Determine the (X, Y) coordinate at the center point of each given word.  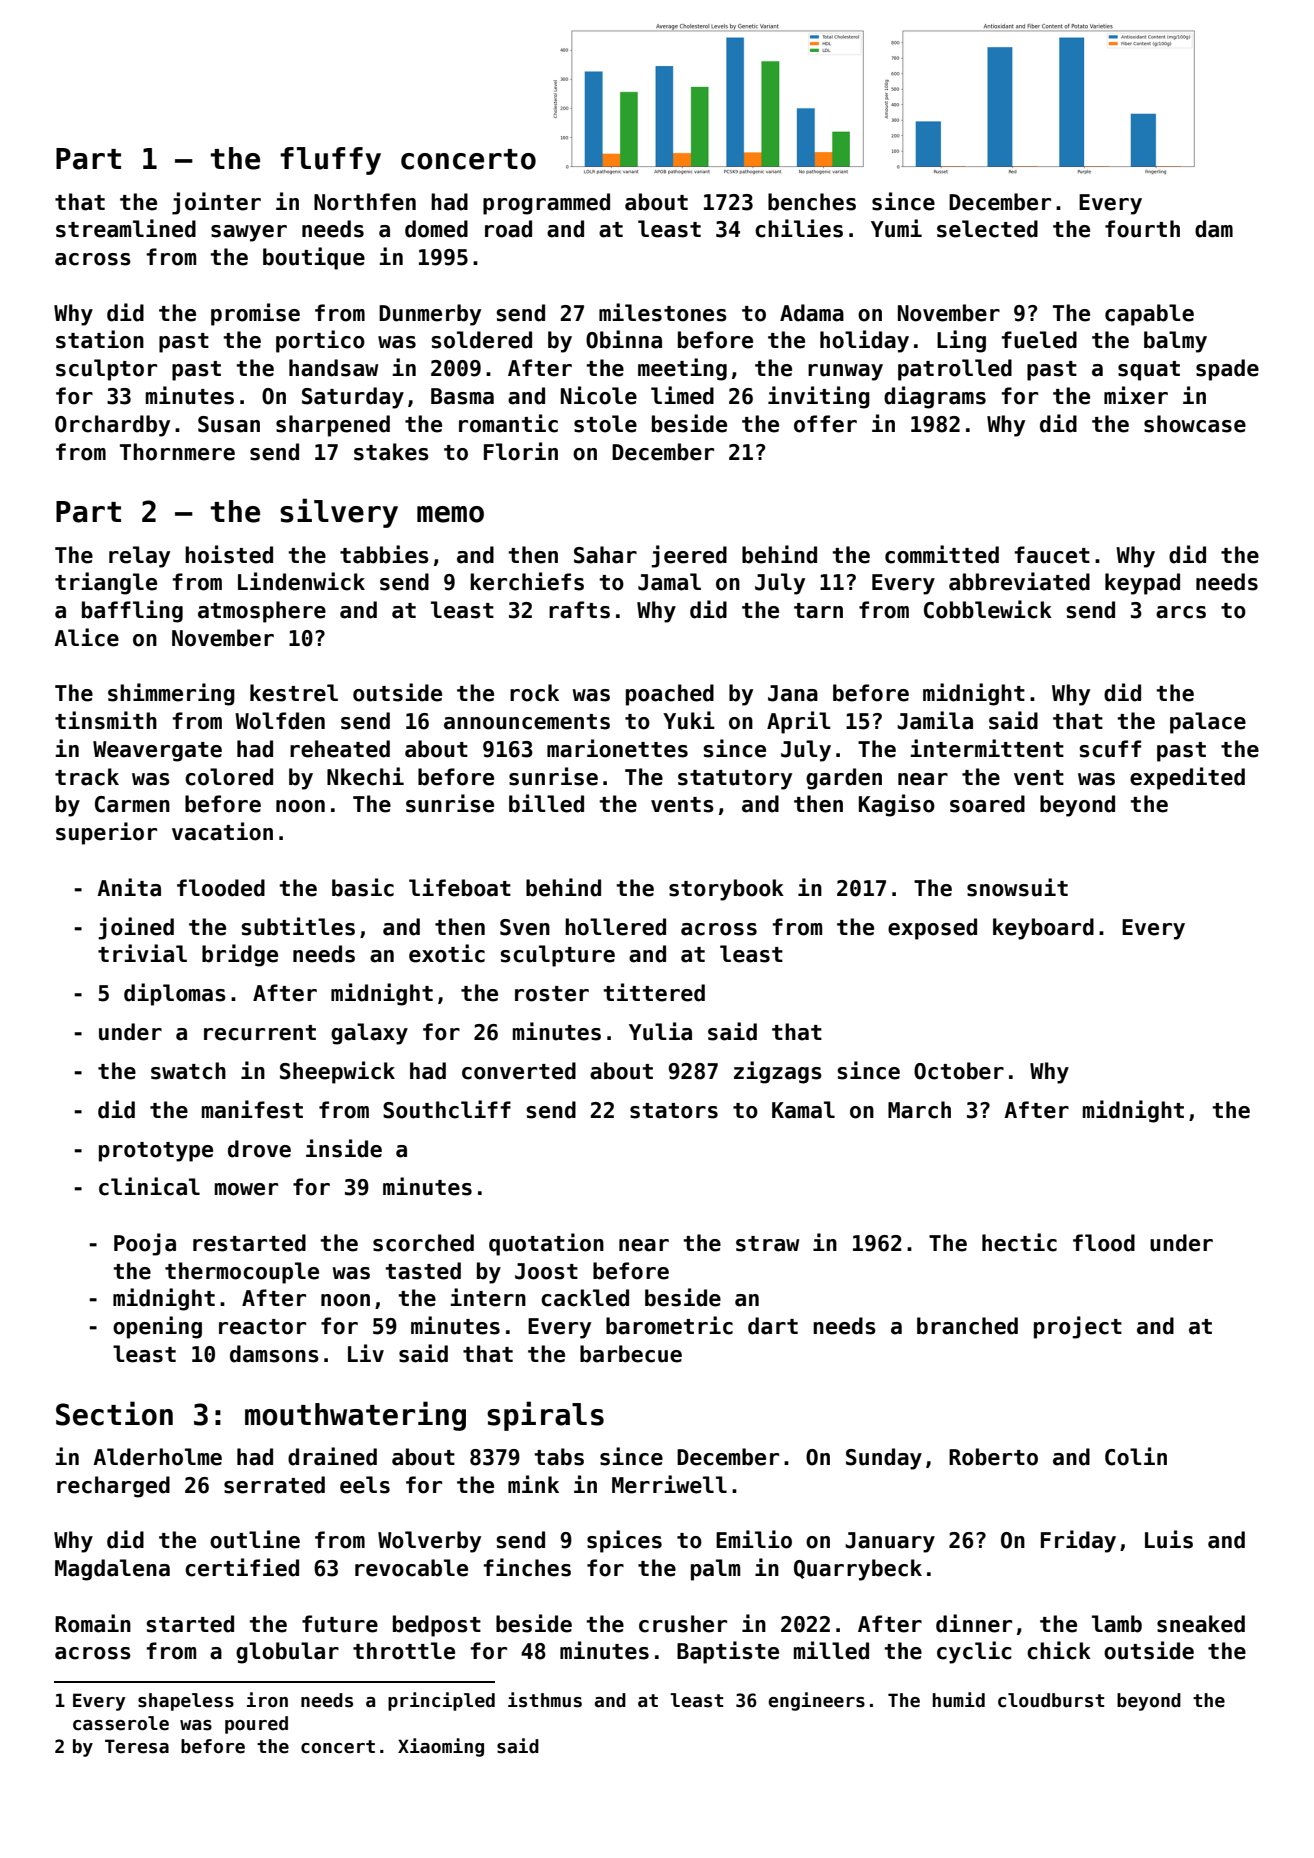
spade (1227, 370)
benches (812, 202)
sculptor (106, 370)
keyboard (1043, 929)
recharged (113, 1487)
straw (767, 1244)
